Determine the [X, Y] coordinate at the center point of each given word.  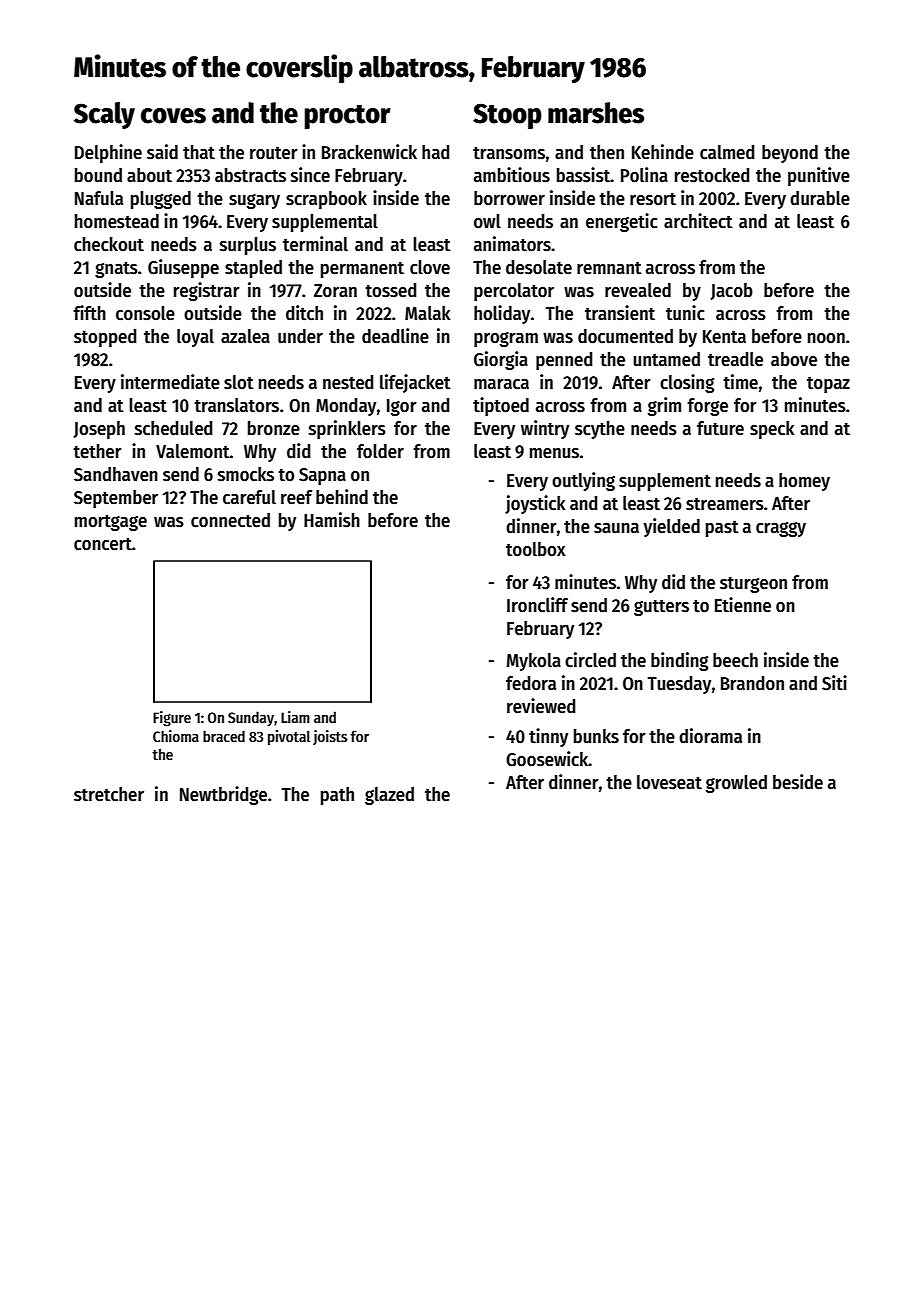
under [300, 336]
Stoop [507, 116]
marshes [596, 113]
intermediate [170, 382]
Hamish [332, 520]
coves [173, 116]
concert [103, 544]
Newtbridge [223, 795]
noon [826, 338]
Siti [834, 683]
